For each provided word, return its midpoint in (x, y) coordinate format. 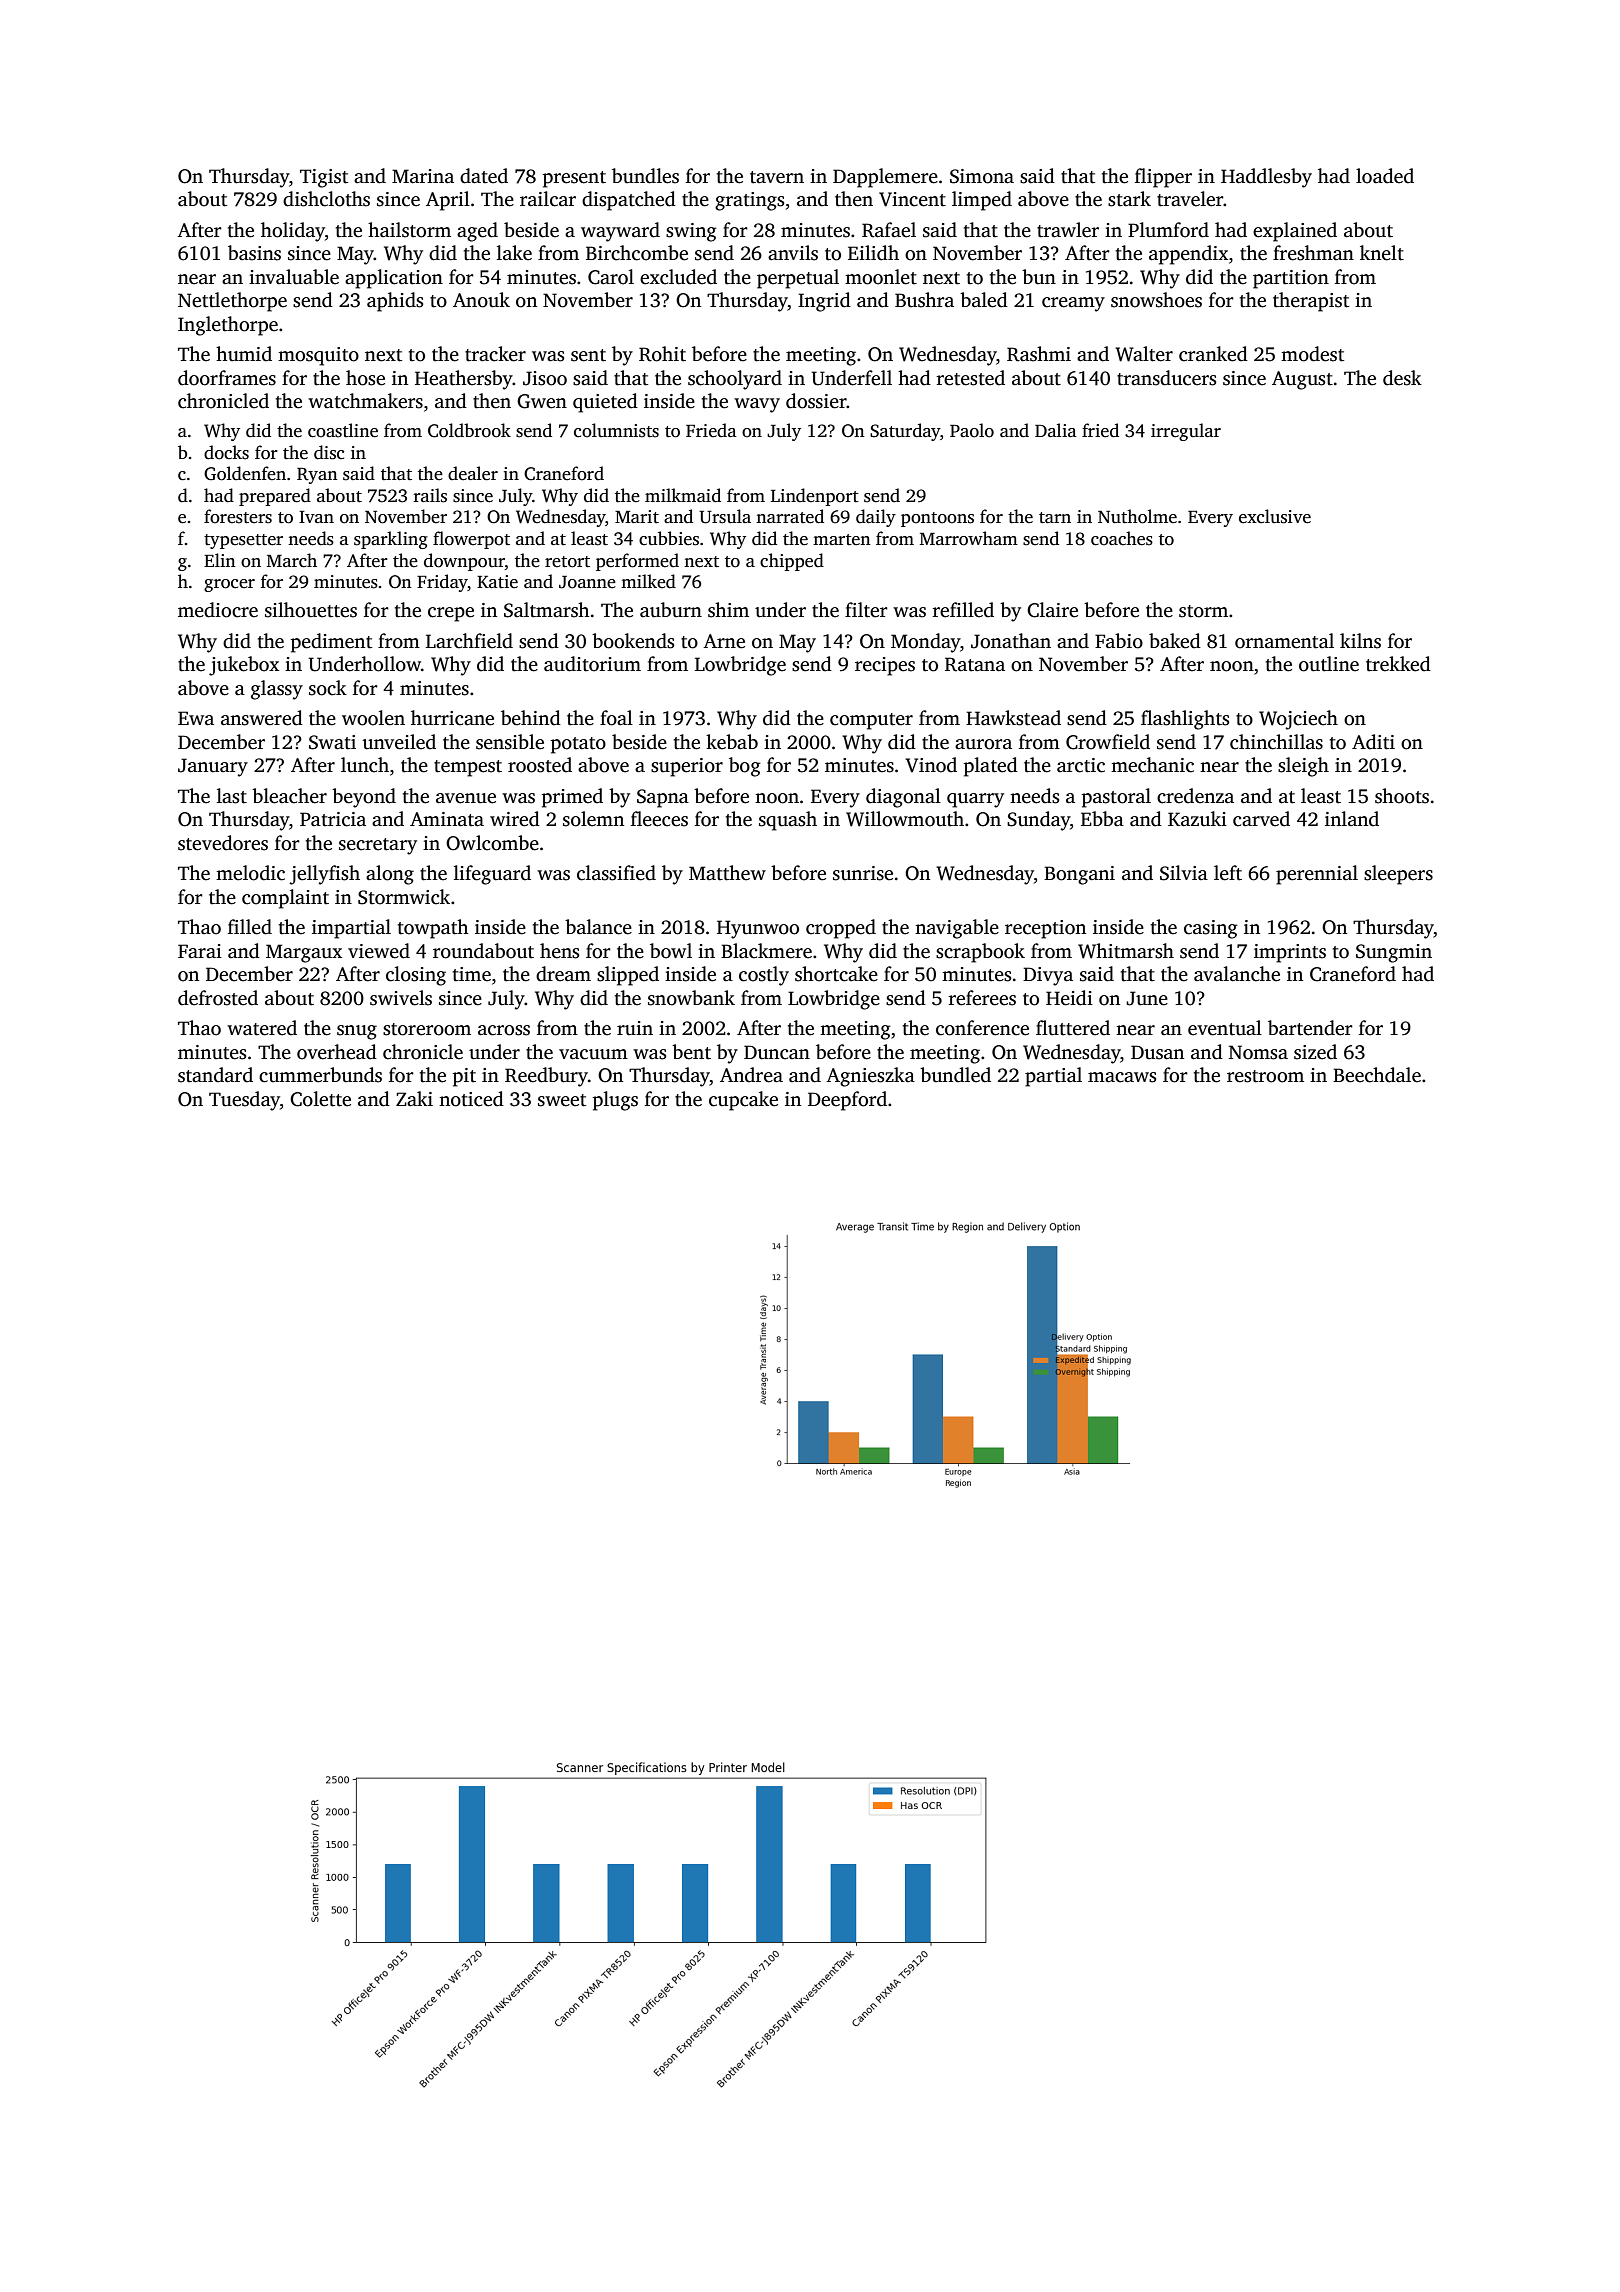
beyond (364, 798)
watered (262, 1028)
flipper (1163, 178)
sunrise (863, 873)
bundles (645, 176)
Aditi (1373, 742)
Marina (423, 176)
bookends (633, 641)
